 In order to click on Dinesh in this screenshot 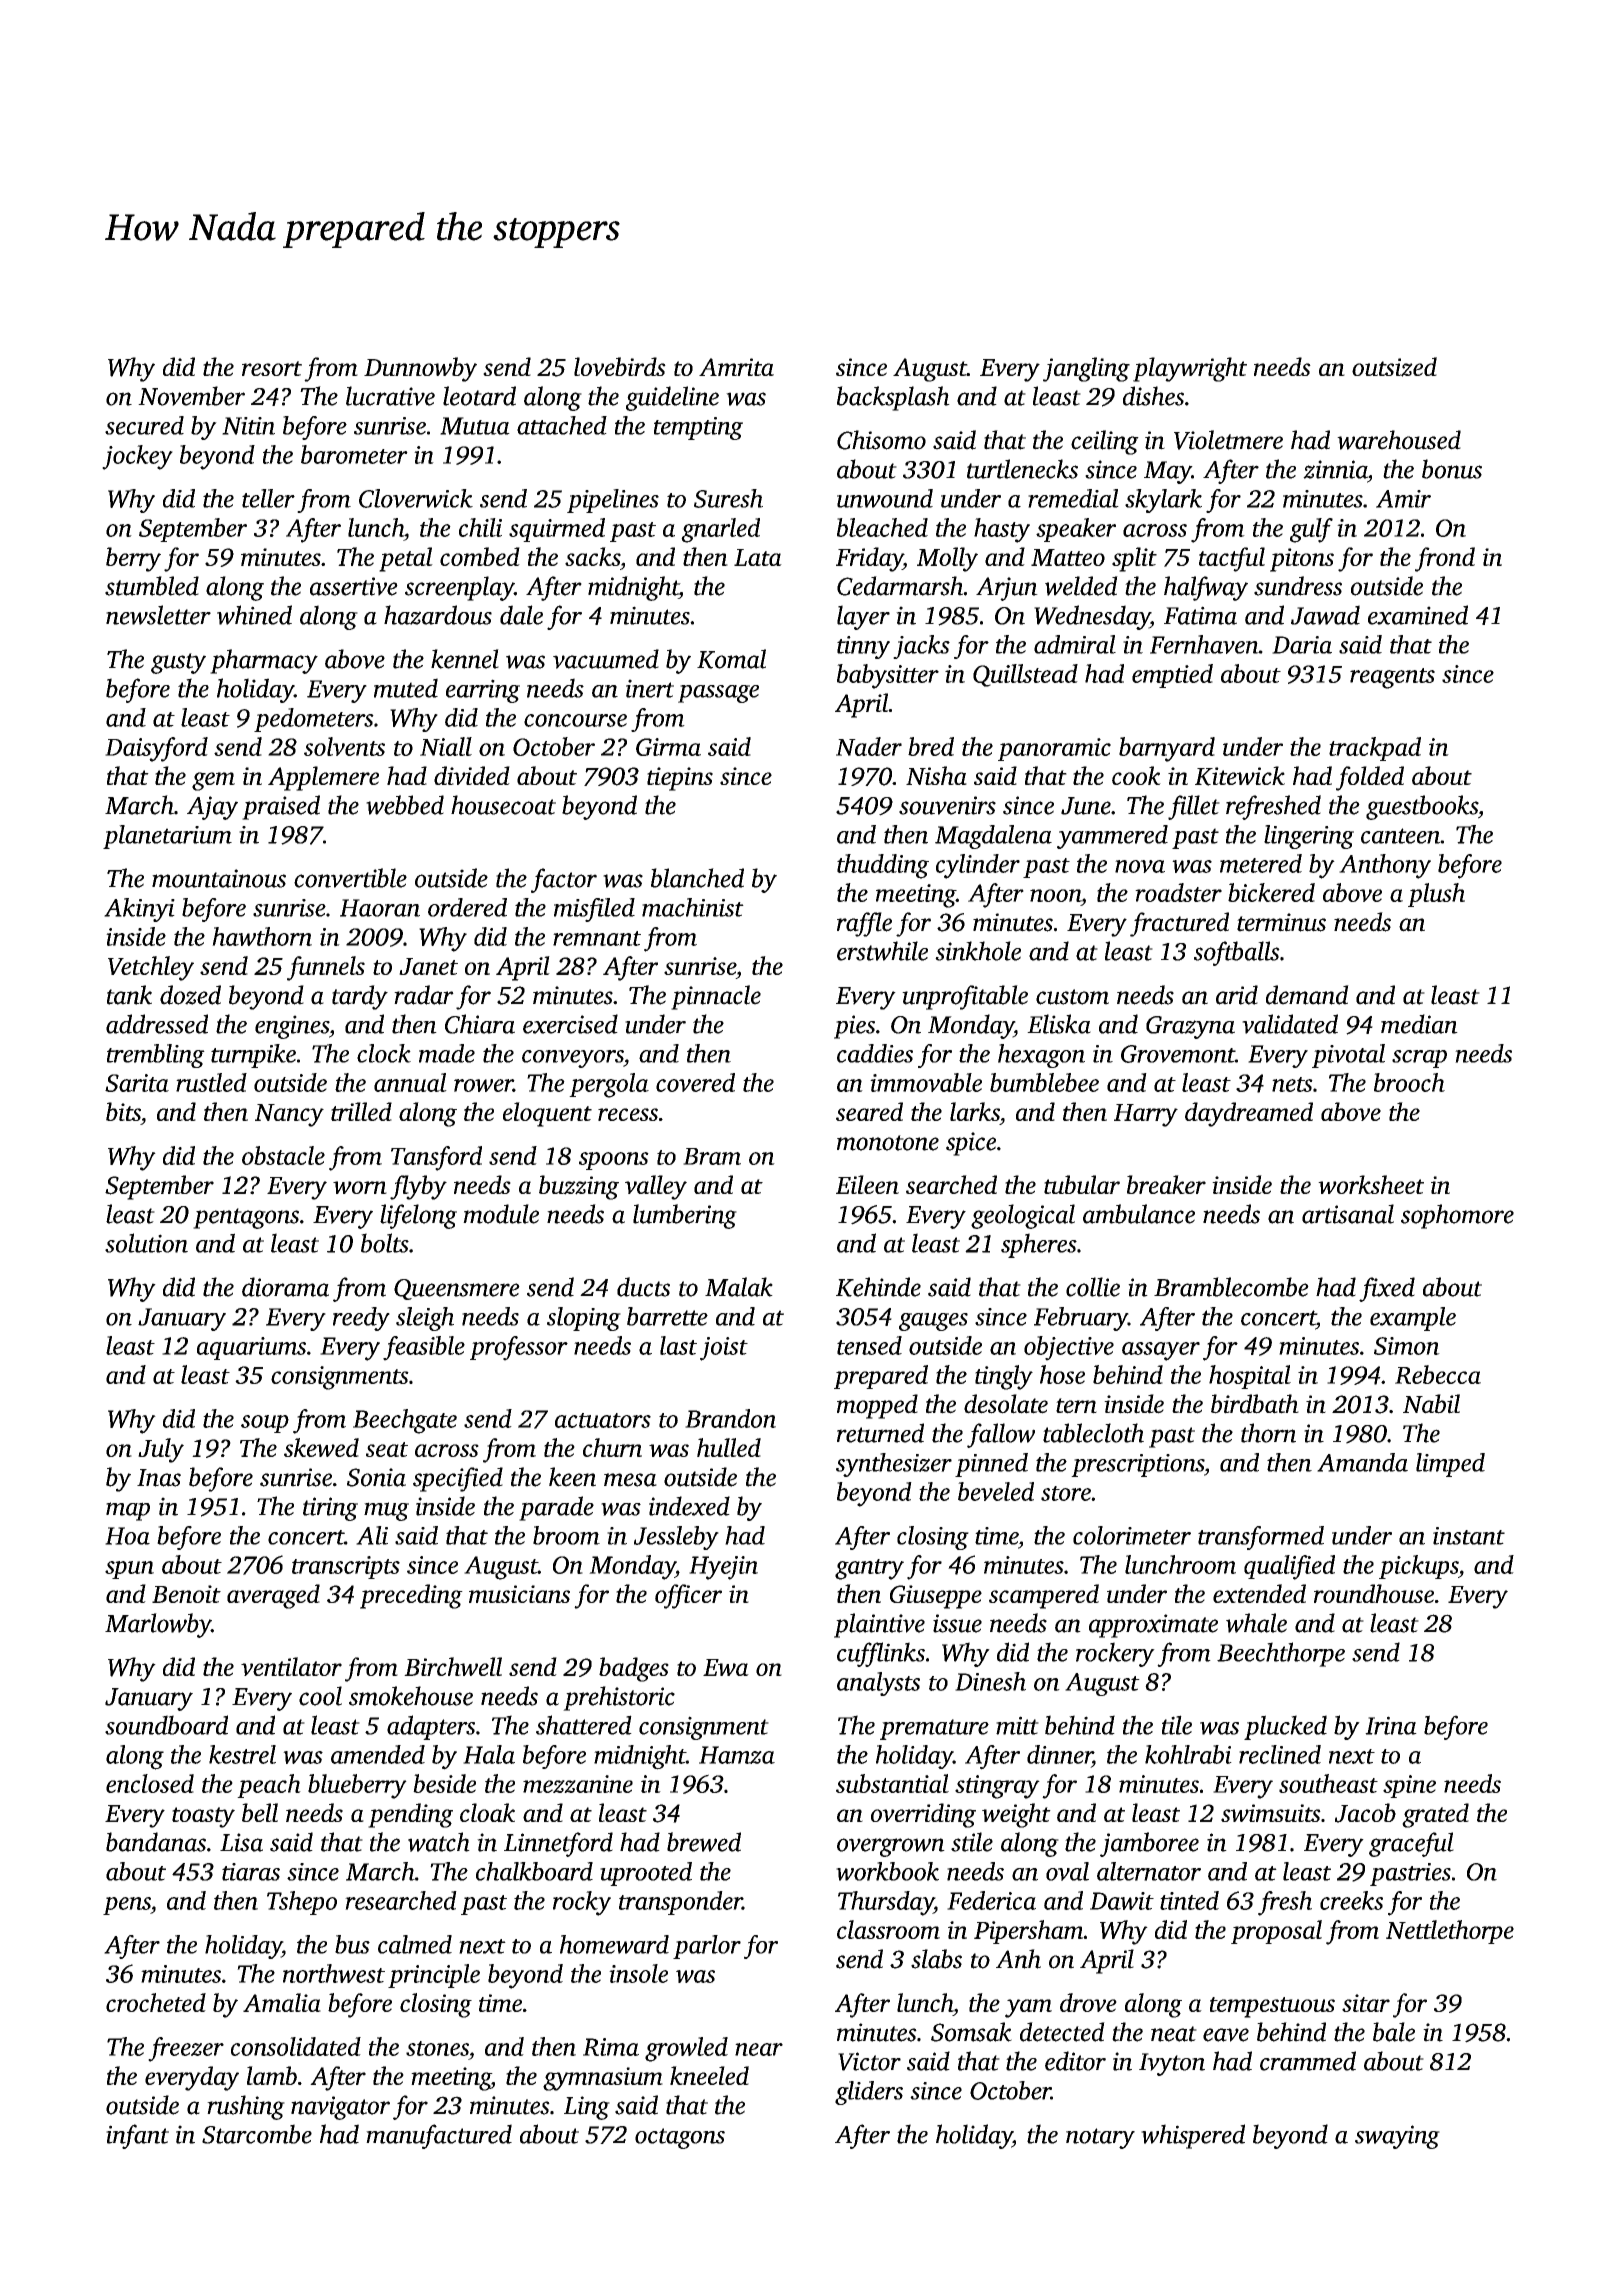, I will do `click(990, 1681)`.
